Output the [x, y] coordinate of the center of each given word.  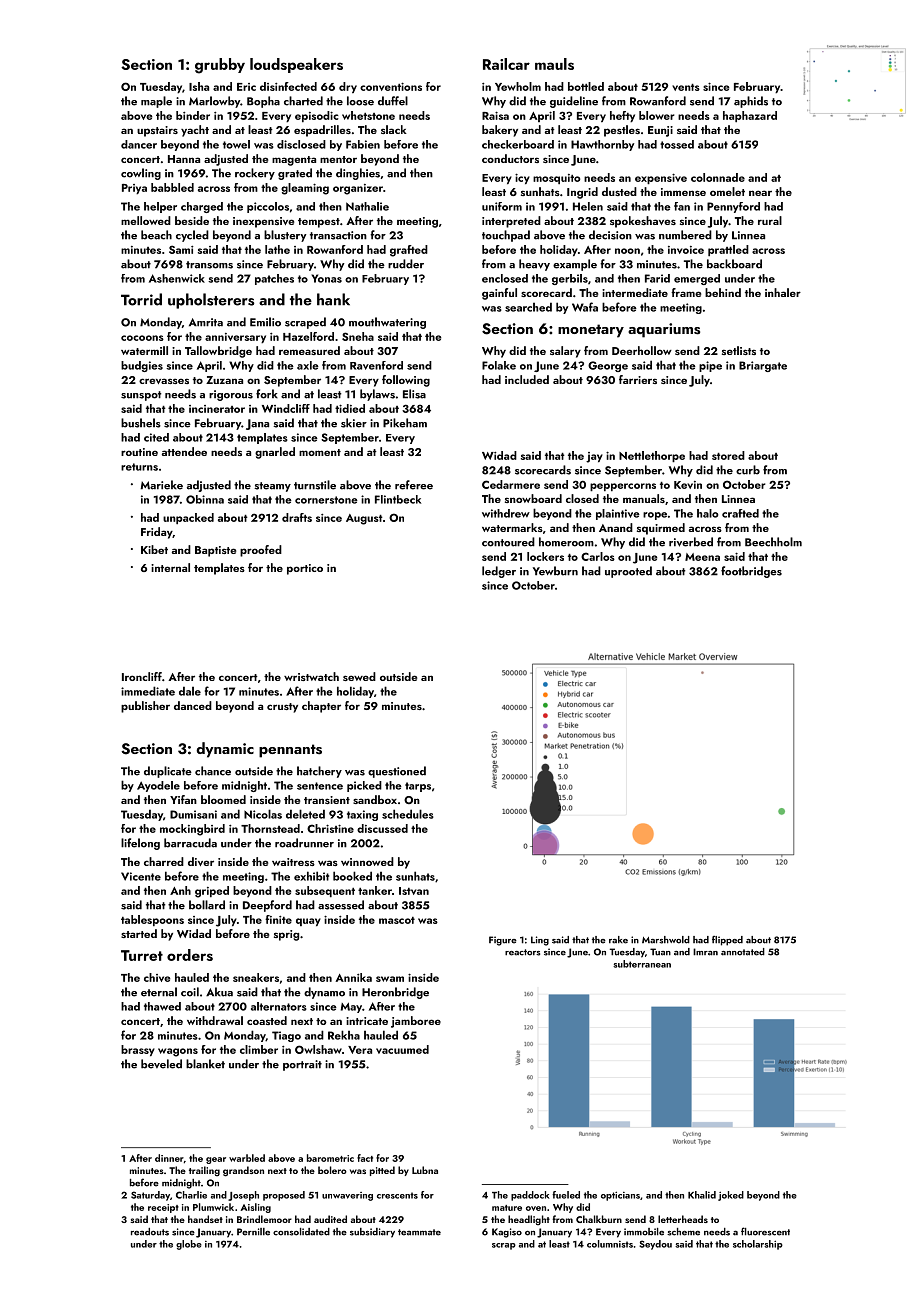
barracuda [190, 843]
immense [683, 192]
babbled [172, 187]
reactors [522, 952]
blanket [205, 1064]
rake [618, 940]
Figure [503, 941]
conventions [391, 86]
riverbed [691, 542]
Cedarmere [511, 484]
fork [267, 394]
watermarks [512, 527]
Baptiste [215, 551]
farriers [638, 379]
